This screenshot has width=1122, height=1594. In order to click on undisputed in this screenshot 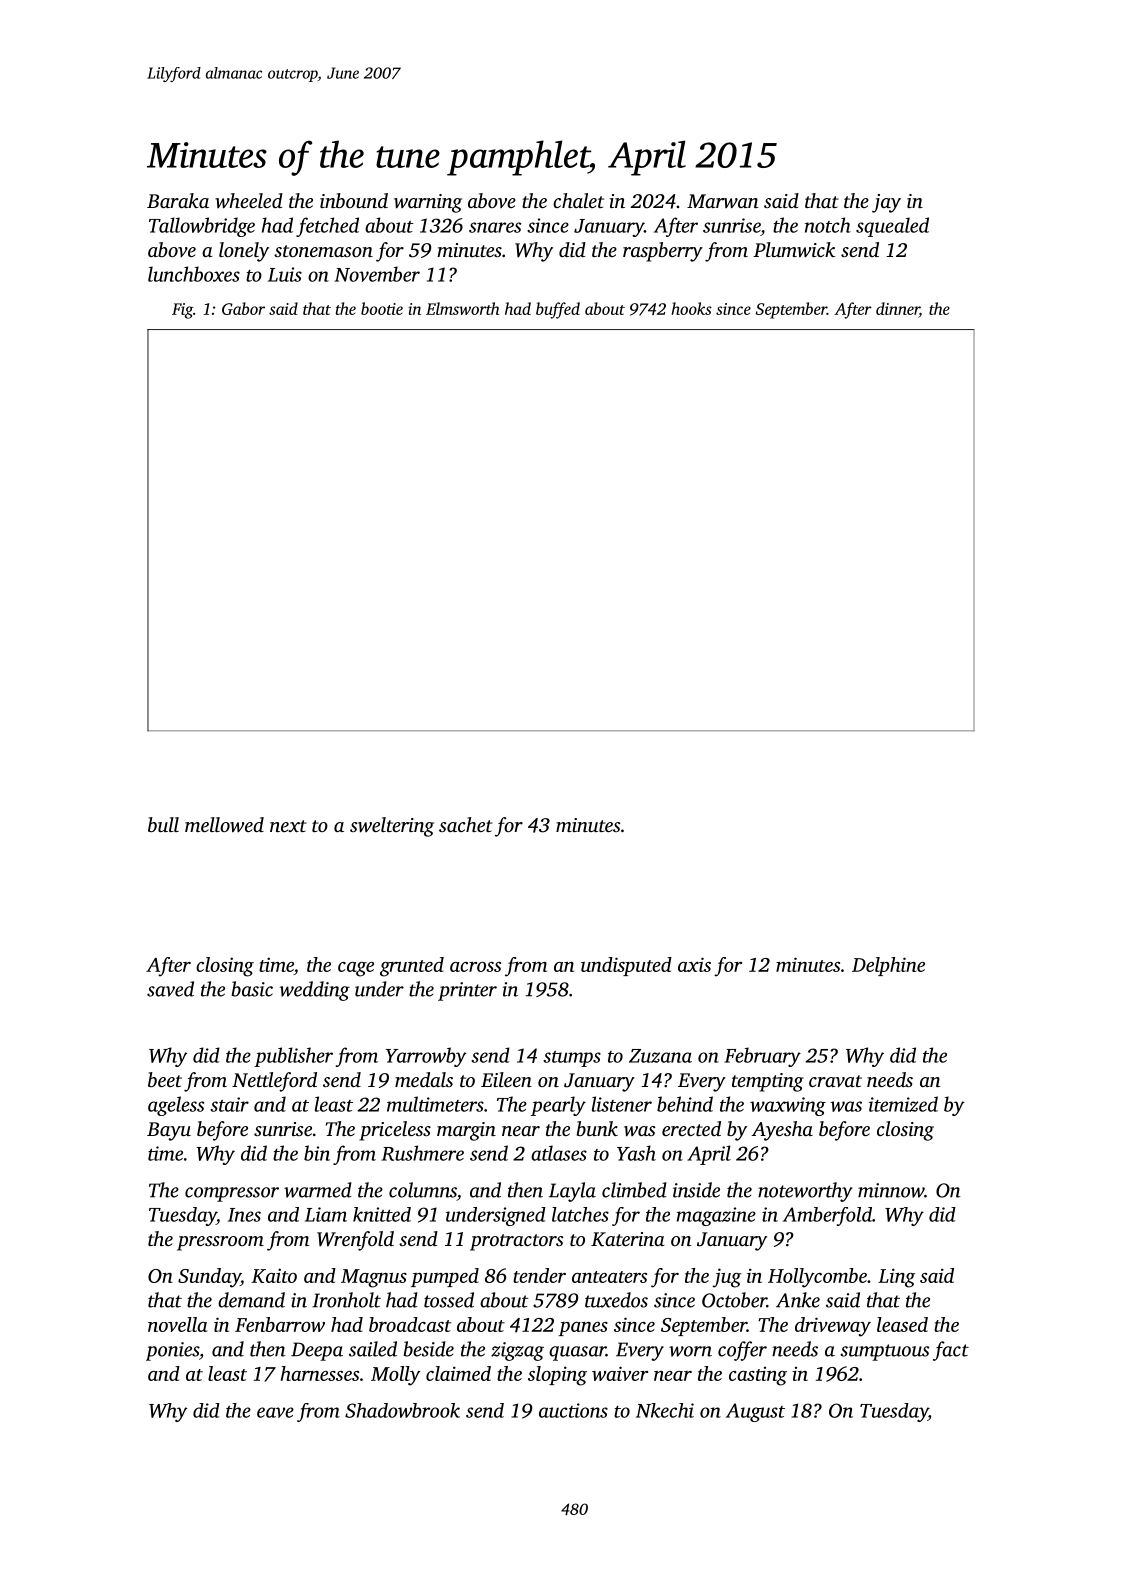, I will do `click(626, 966)`.
